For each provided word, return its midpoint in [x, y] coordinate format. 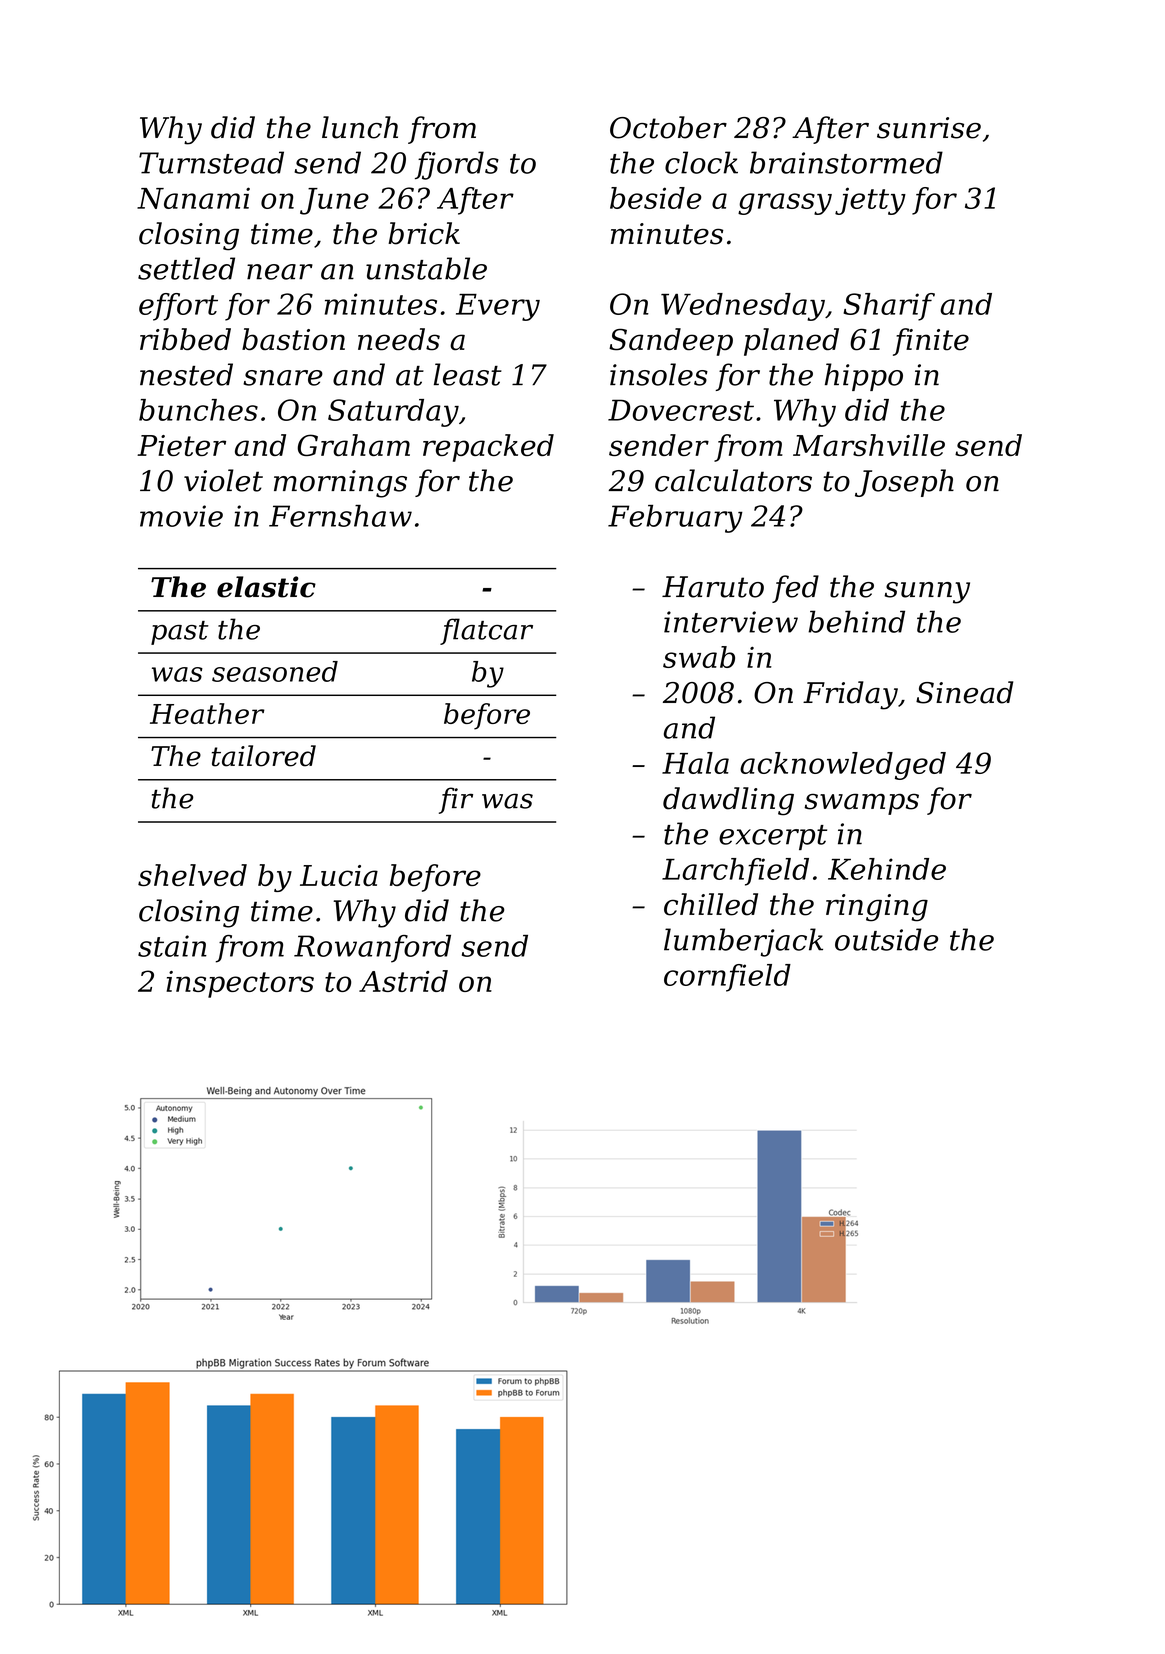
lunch [360, 127]
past [180, 633]
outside [886, 939]
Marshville [869, 445]
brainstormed [846, 162]
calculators [733, 480]
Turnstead [211, 162]
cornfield [727, 978]
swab [699, 657]
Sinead [964, 692]
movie [181, 516]
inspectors [240, 984]
